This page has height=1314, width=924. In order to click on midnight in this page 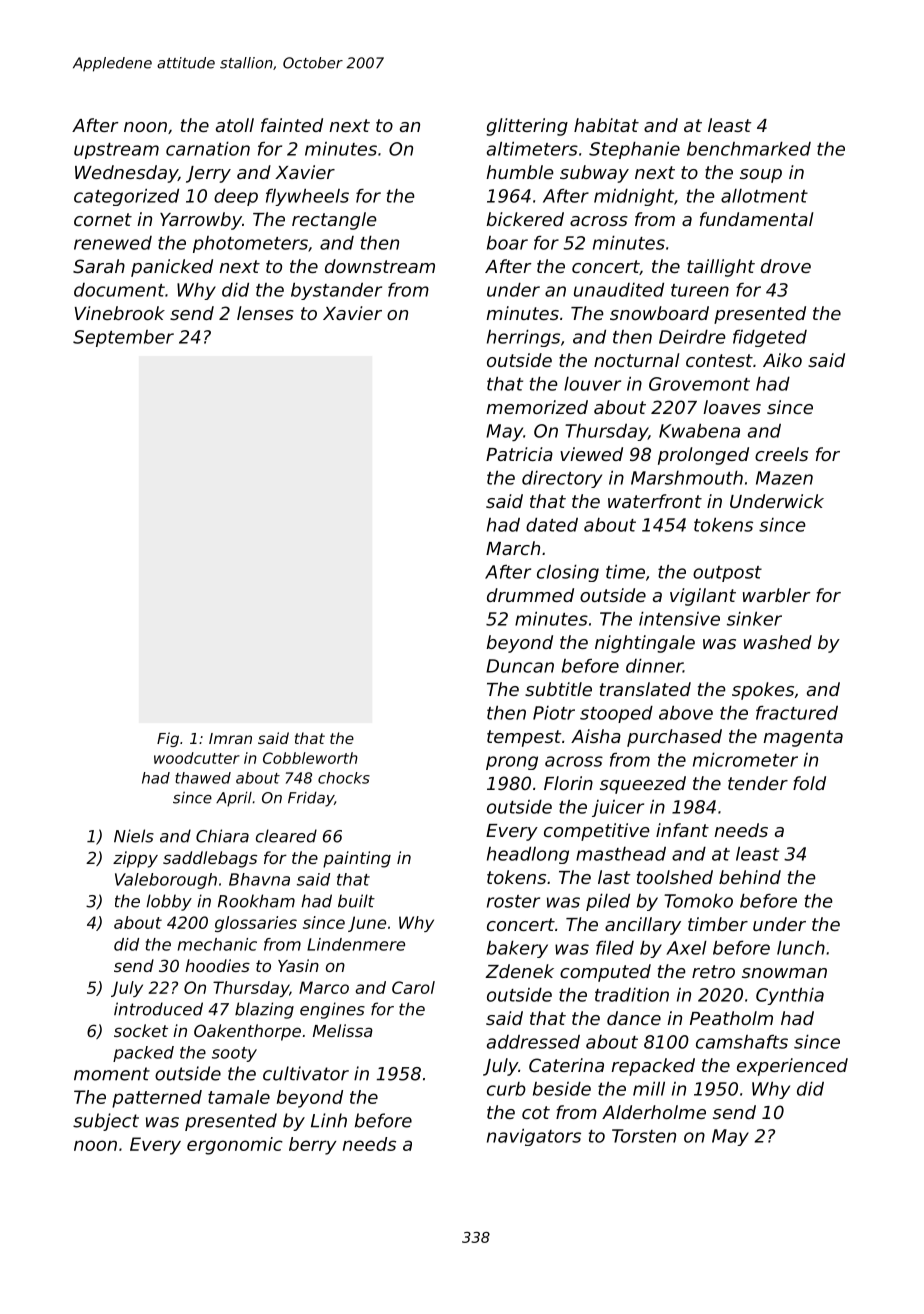, I will do `click(634, 197)`.
